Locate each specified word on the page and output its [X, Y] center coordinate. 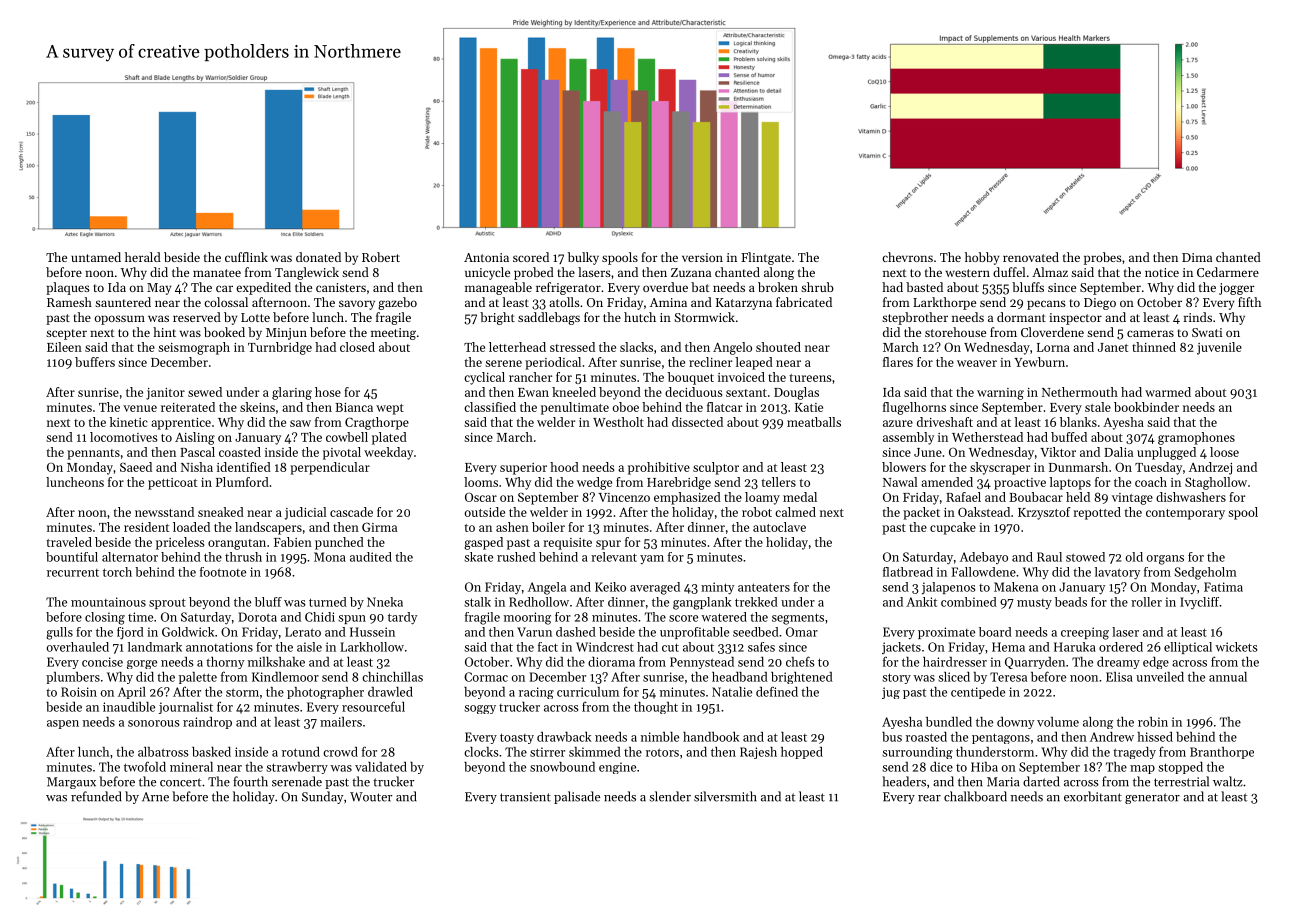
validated [381, 767]
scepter [66, 334]
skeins [257, 407]
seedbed [756, 632]
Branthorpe [1222, 753]
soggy [480, 709]
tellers [779, 482]
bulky [583, 258]
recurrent [73, 573]
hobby [982, 258]
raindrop [207, 723]
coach [1151, 482]
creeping [1085, 633]
